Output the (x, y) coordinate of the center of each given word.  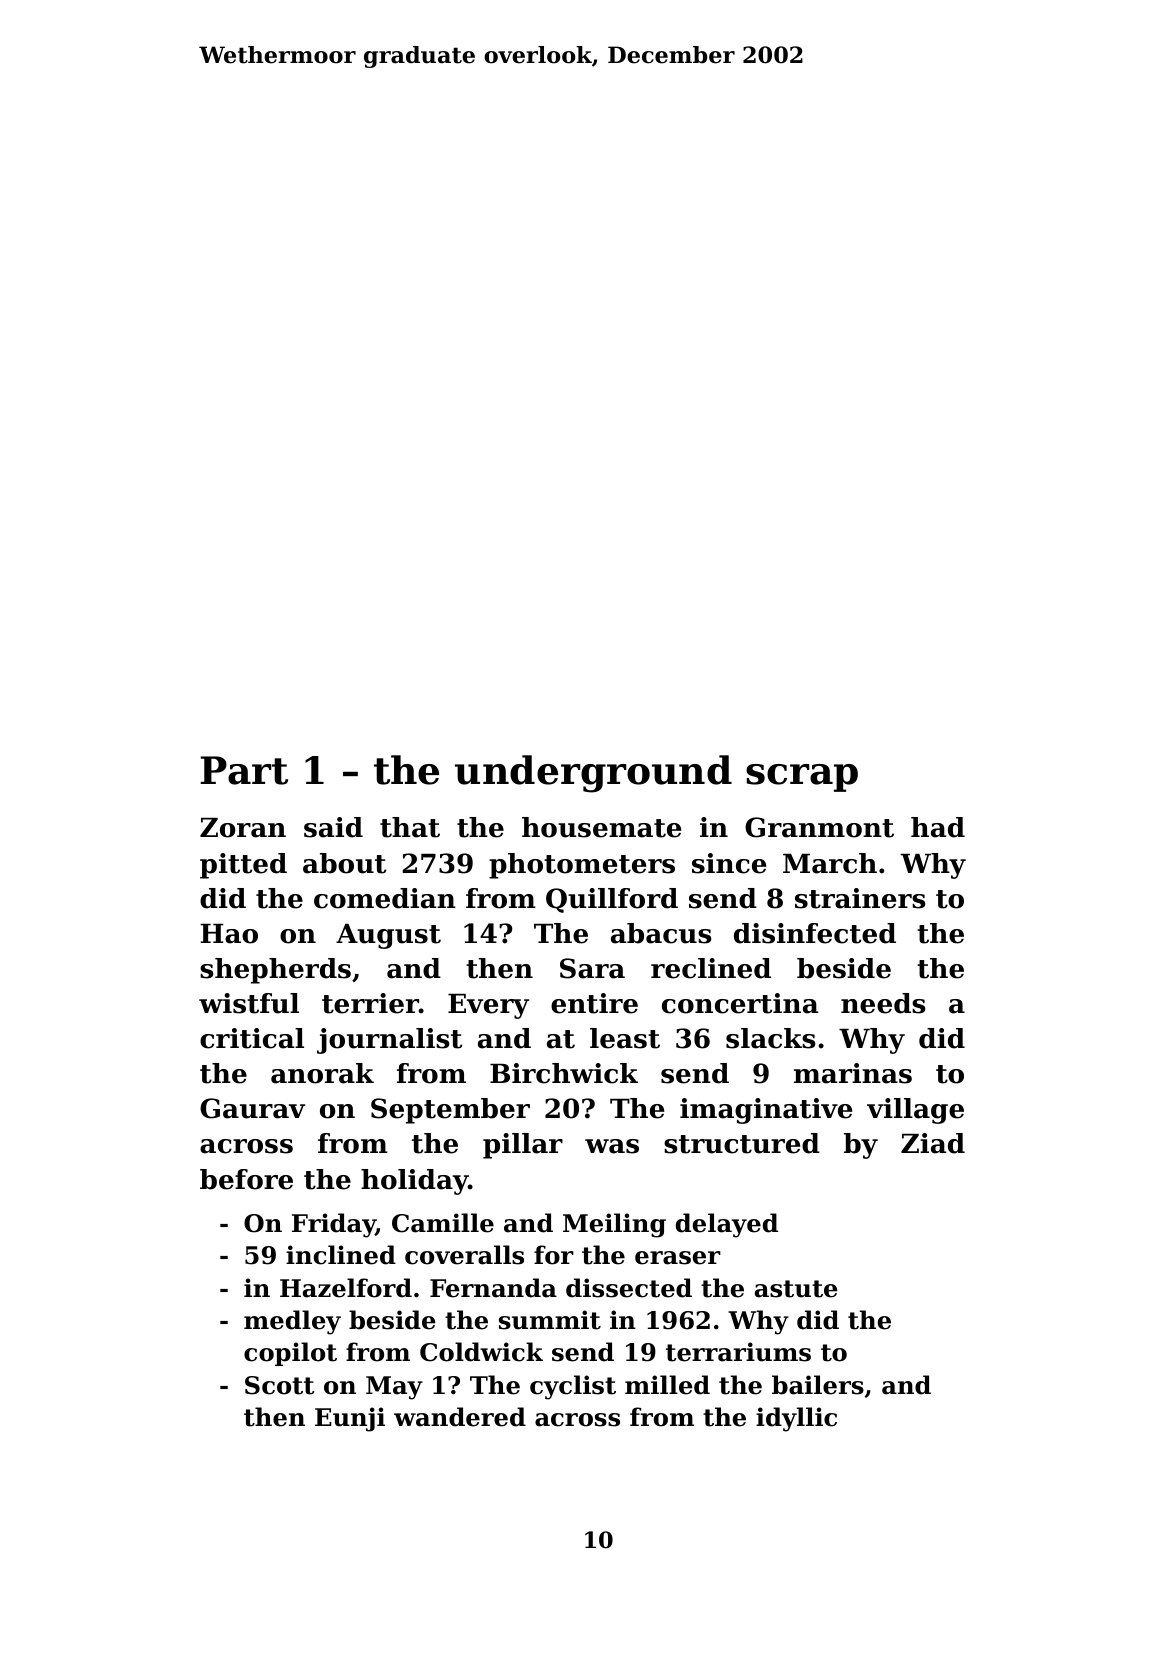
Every (488, 1006)
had (938, 827)
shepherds (275, 971)
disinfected (815, 933)
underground (593, 774)
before (246, 1179)
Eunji (350, 1419)
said (333, 827)
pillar (523, 1146)
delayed (727, 1225)
